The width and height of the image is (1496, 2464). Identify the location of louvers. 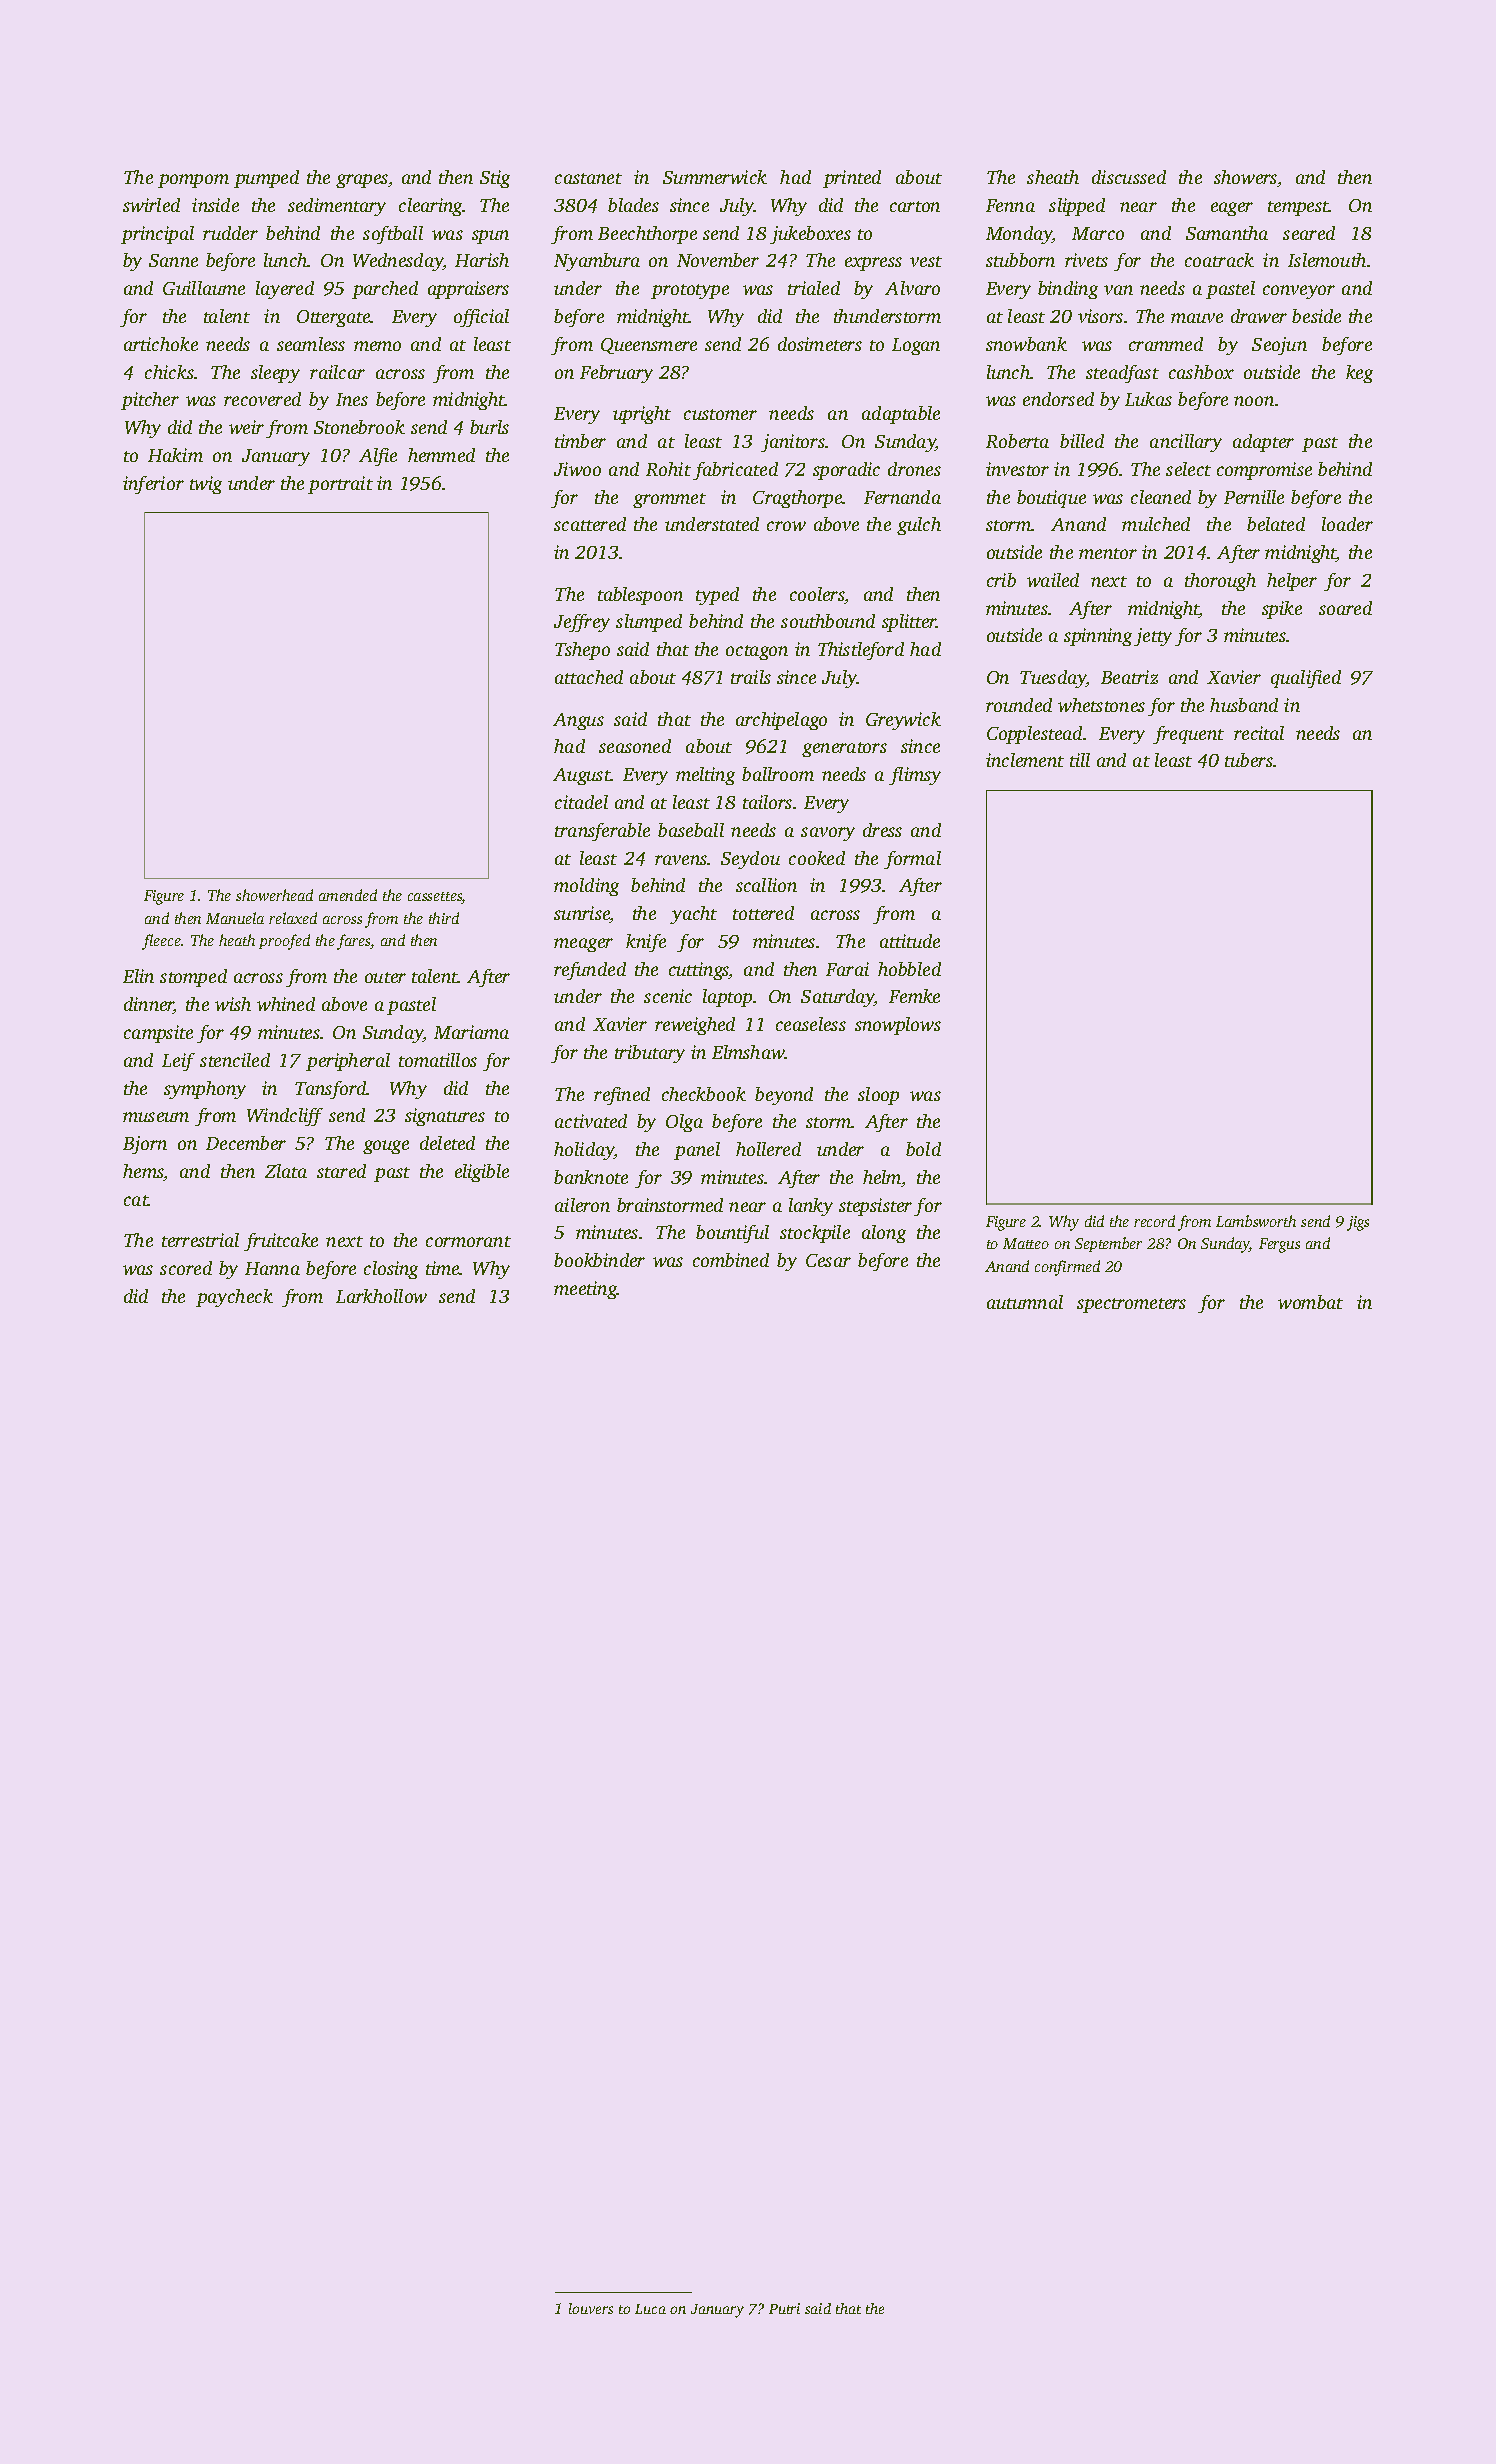
(591, 2308).
